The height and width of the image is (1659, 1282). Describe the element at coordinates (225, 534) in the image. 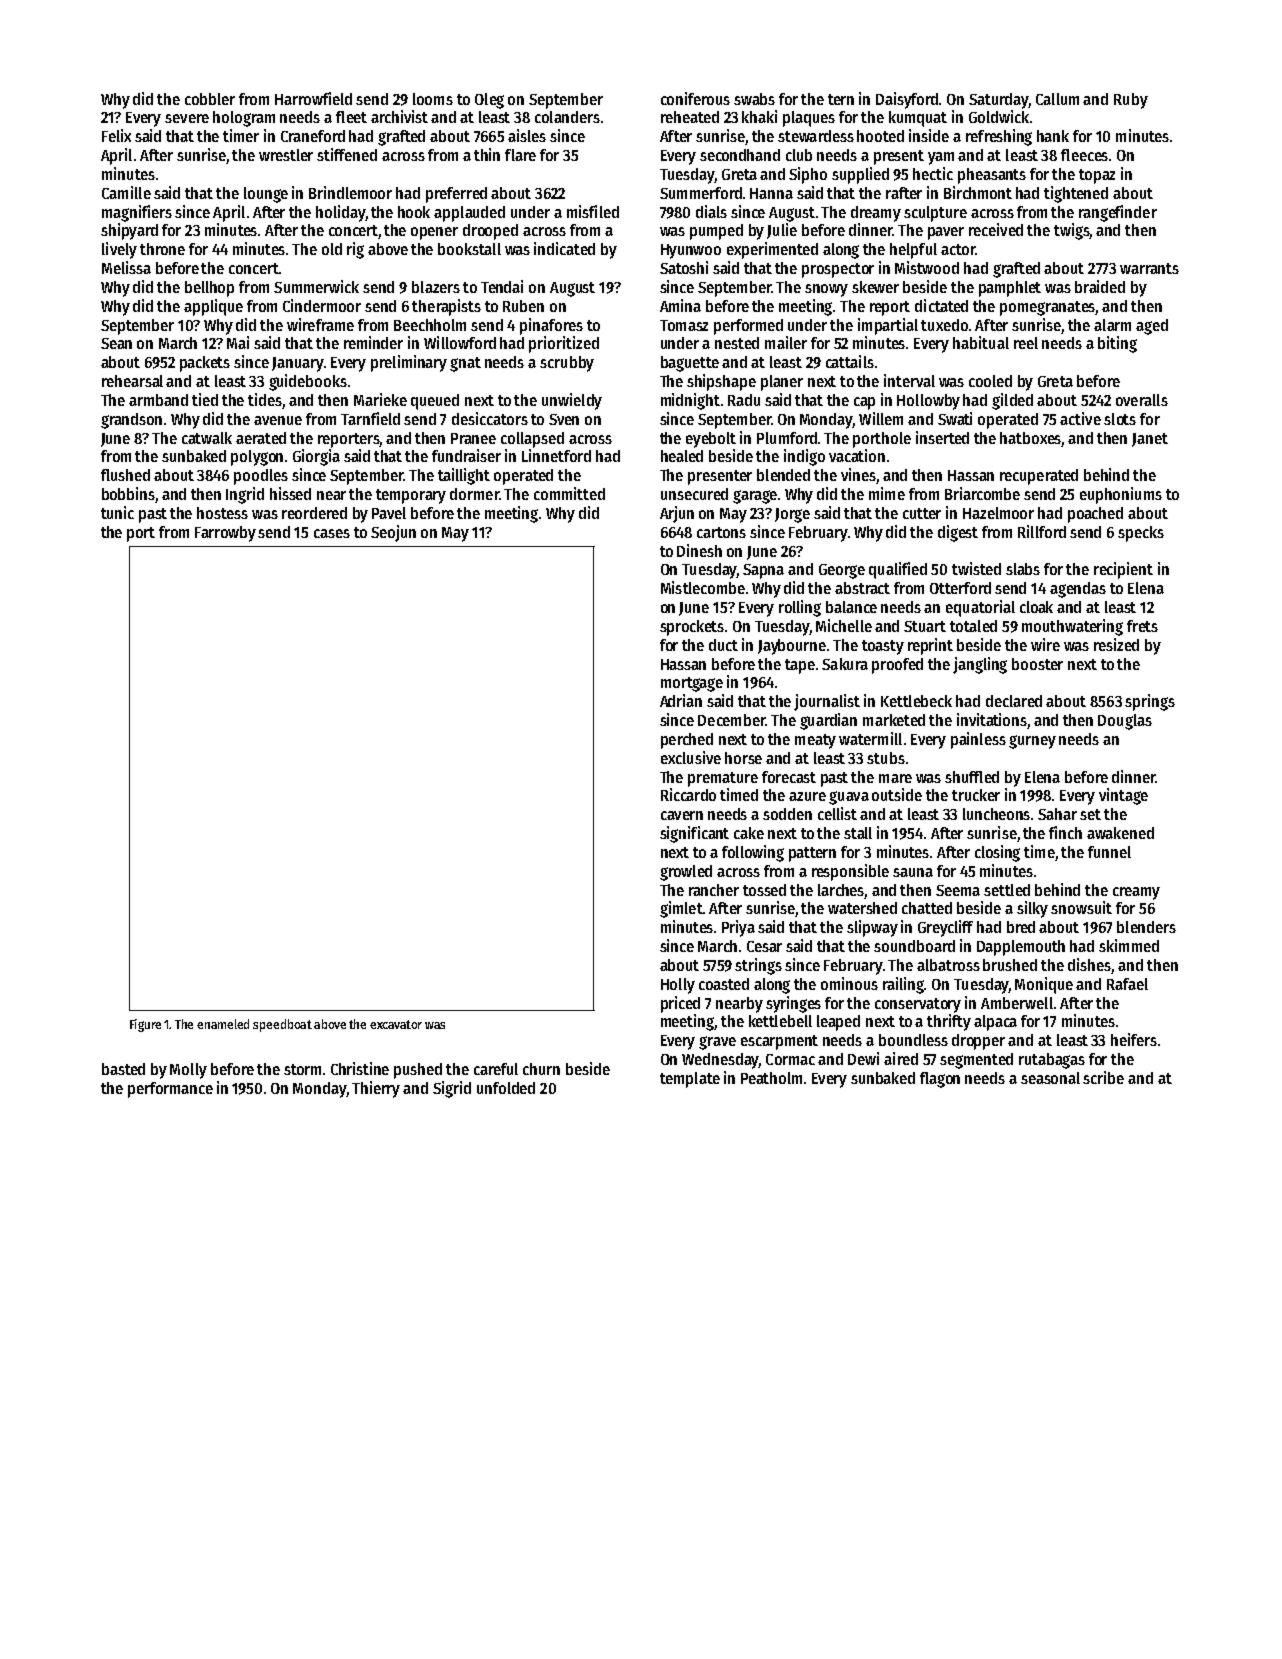

I see `Farrowby` at that location.
